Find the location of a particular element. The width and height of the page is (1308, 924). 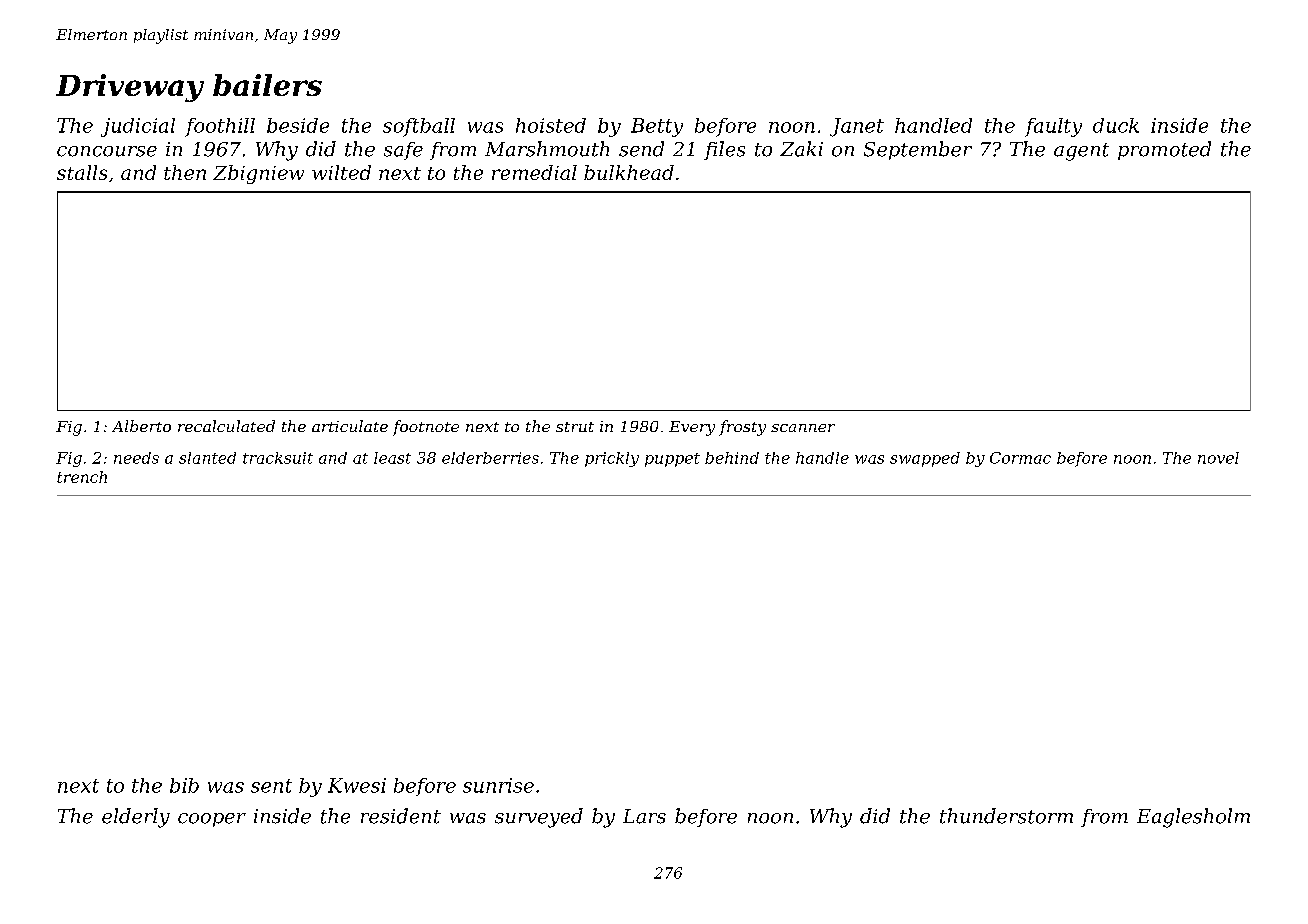

Lars is located at coordinates (644, 816).
